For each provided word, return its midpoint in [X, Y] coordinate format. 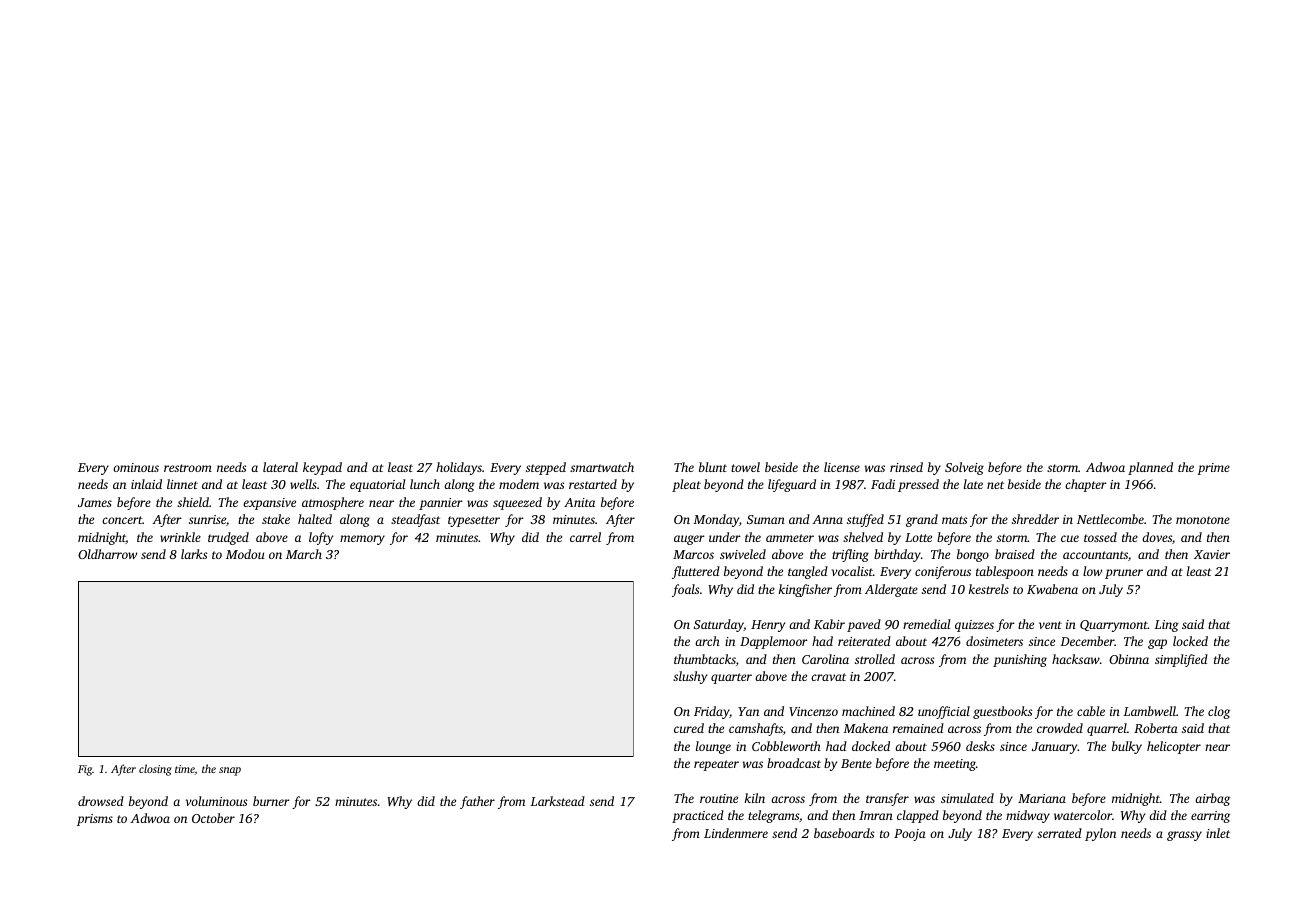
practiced [698, 816]
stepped [546, 468]
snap [230, 771]
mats [954, 520]
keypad [322, 468]
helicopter [1174, 747]
